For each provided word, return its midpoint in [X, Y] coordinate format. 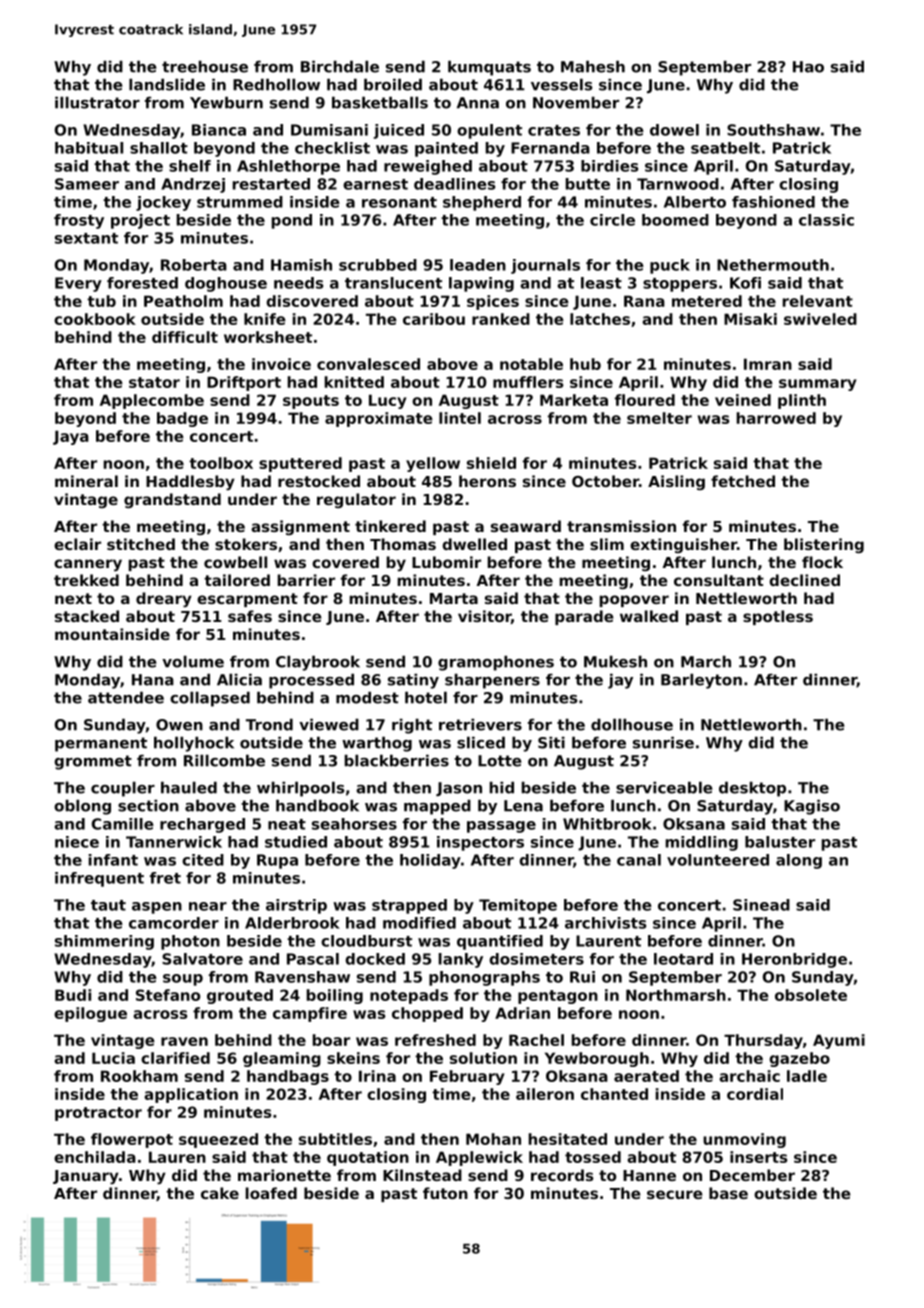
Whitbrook [607, 824]
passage [501, 827]
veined [743, 400]
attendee [126, 697]
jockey [163, 203]
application [191, 1095]
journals [545, 266]
